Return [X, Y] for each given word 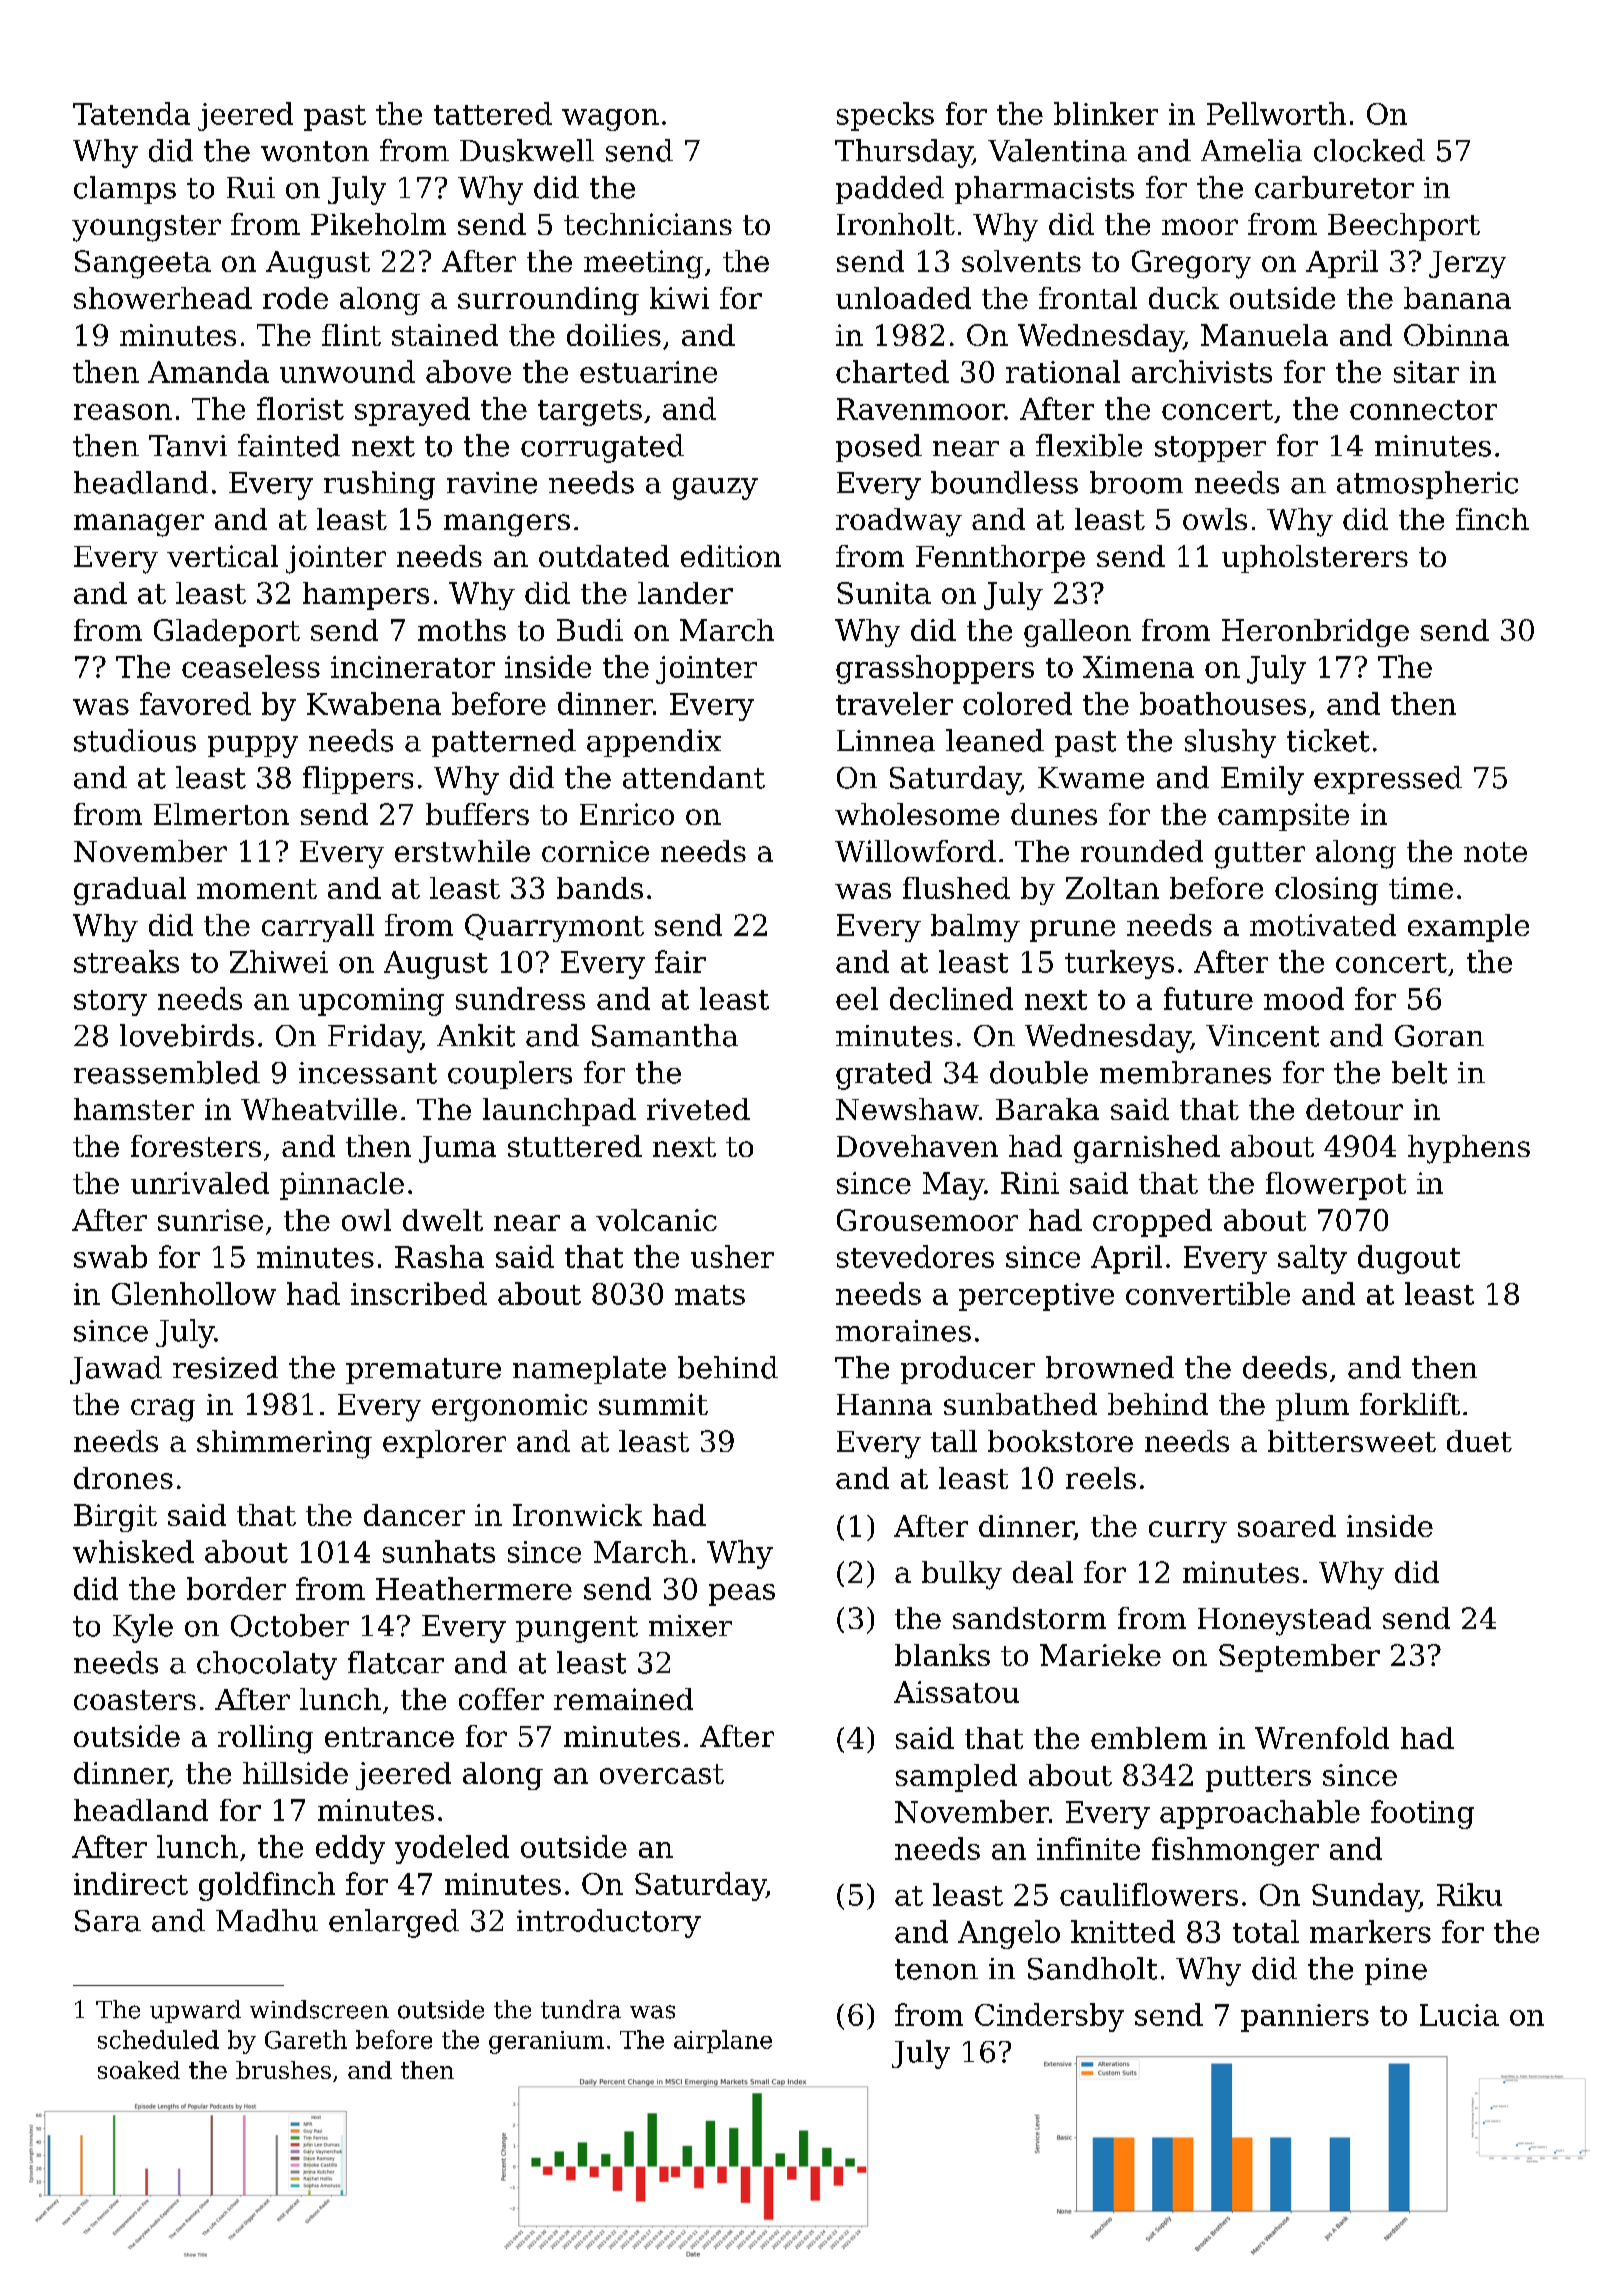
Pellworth [1276, 113]
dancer [414, 1515]
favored [195, 703]
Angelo [1009, 1934]
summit [653, 1404]
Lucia [1459, 2015]
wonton [315, 151]
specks [885, 116]
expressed [1388, 780]
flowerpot [1336, 1186]
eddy [350, 1849]
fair [680, 961]
